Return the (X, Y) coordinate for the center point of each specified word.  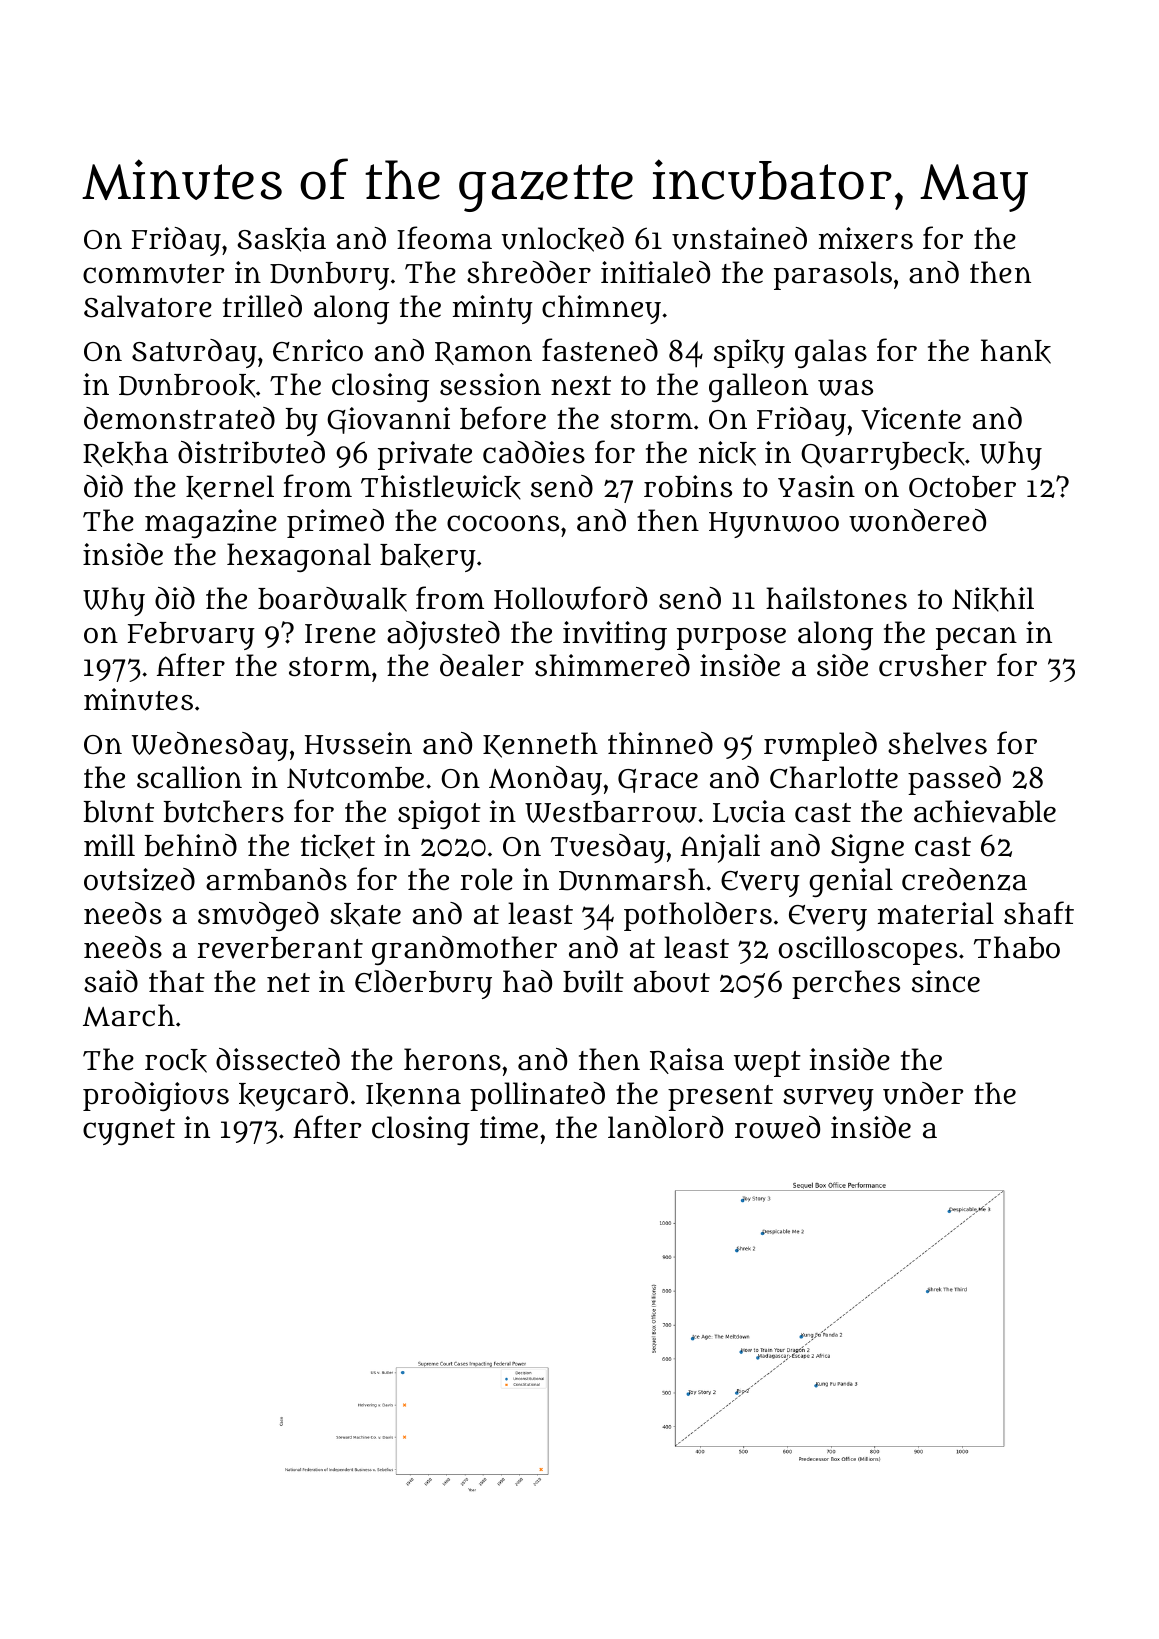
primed (335, 523)
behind (190, 845)
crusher (933, 665)
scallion (189, 777)
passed (954, 780)
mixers (866, 238)
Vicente (911, 418)
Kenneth (540, 745)
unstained (739, 238)
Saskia (281, 239)
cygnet (129, 1132)
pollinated (537, 1096)
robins (688, 486)
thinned (660, 743)
